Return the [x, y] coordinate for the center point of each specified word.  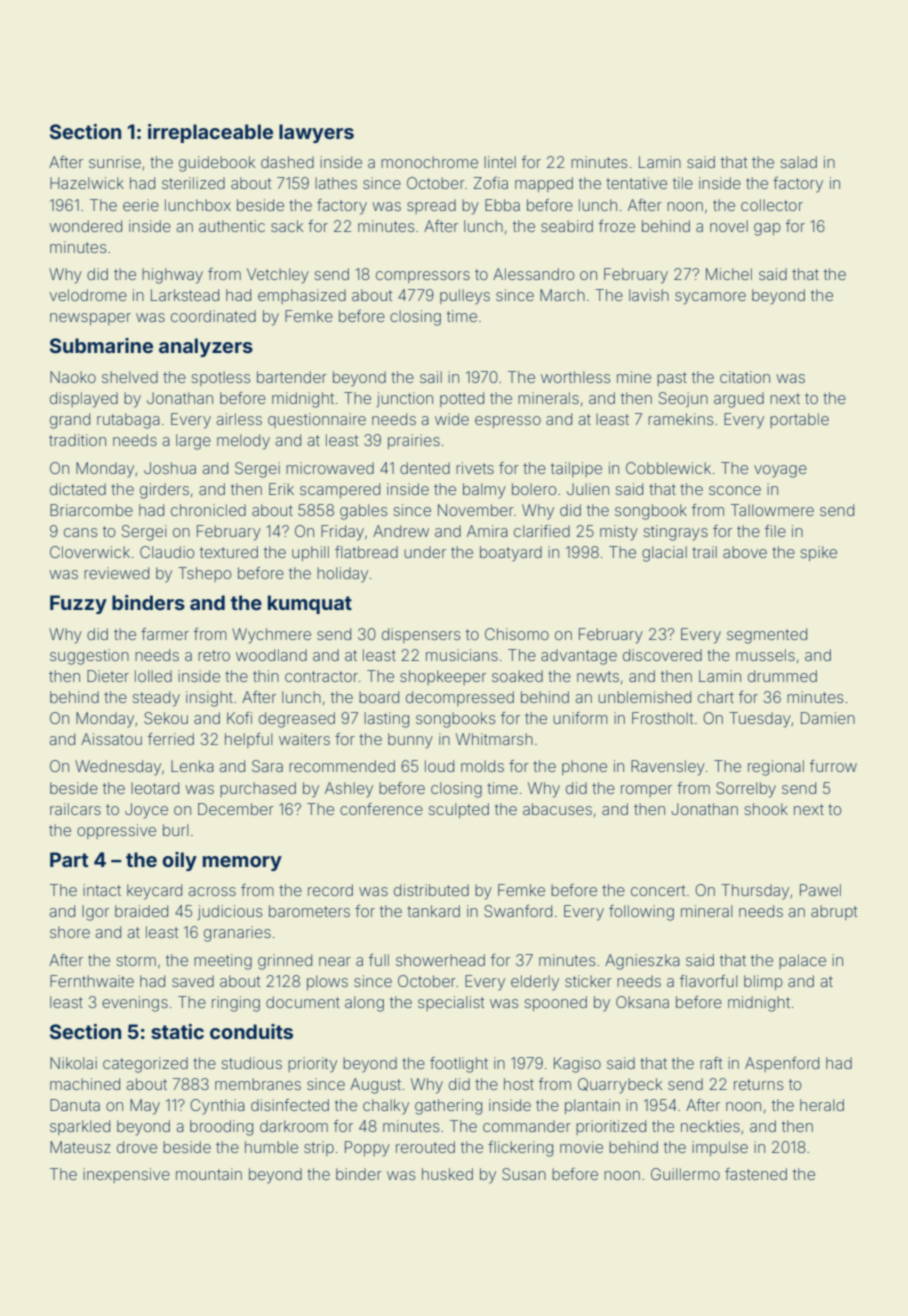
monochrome [429, 162]
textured [229, 552]
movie [581, 1147]
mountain [209, 1174]
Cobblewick [668, 468]
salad [799, 162]
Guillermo [685, 1174]
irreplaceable [210, 133]
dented [425, 468]
